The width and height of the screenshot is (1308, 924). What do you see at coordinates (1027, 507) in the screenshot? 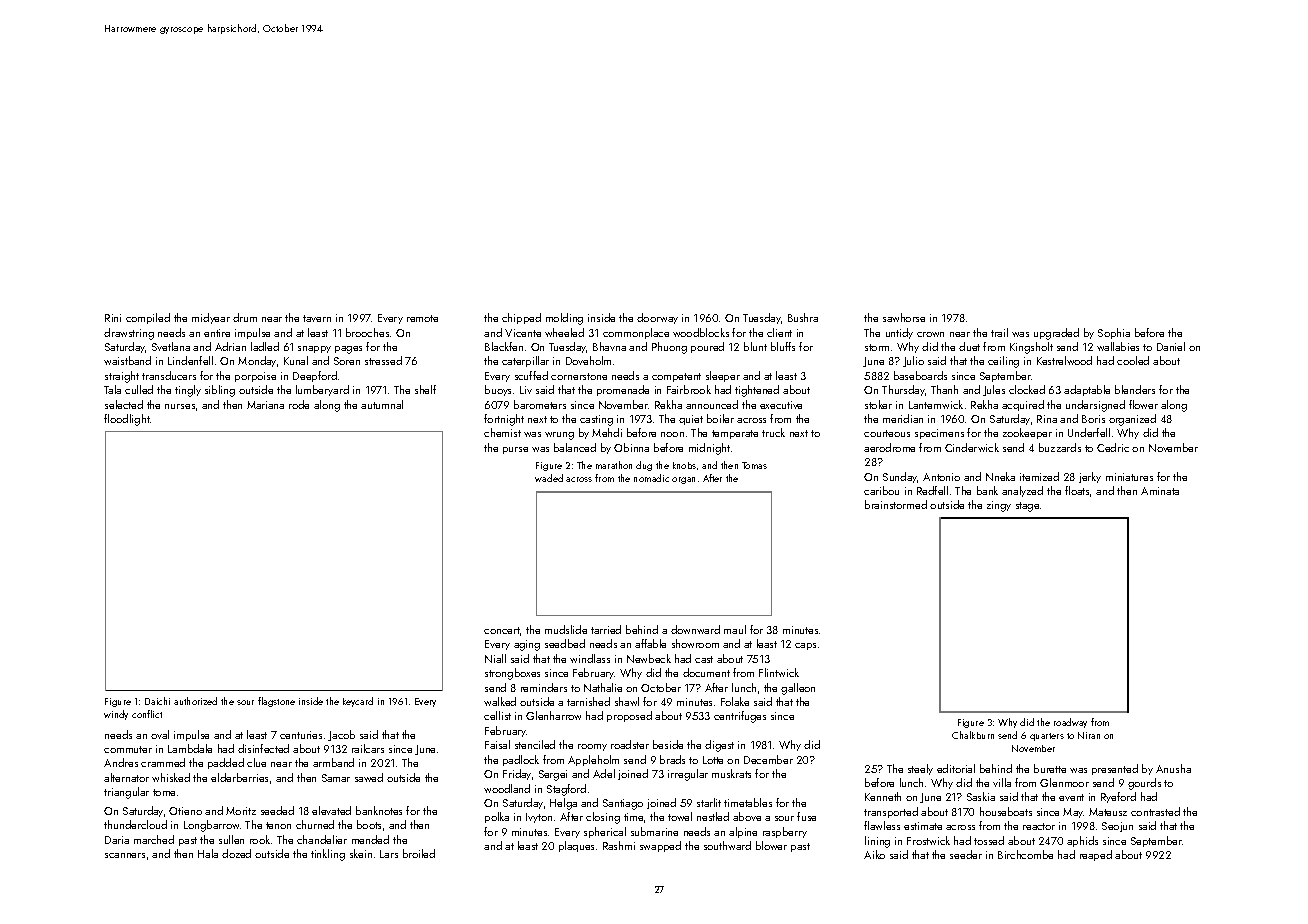
I see `stage` at bounding box center [1027, 507].
